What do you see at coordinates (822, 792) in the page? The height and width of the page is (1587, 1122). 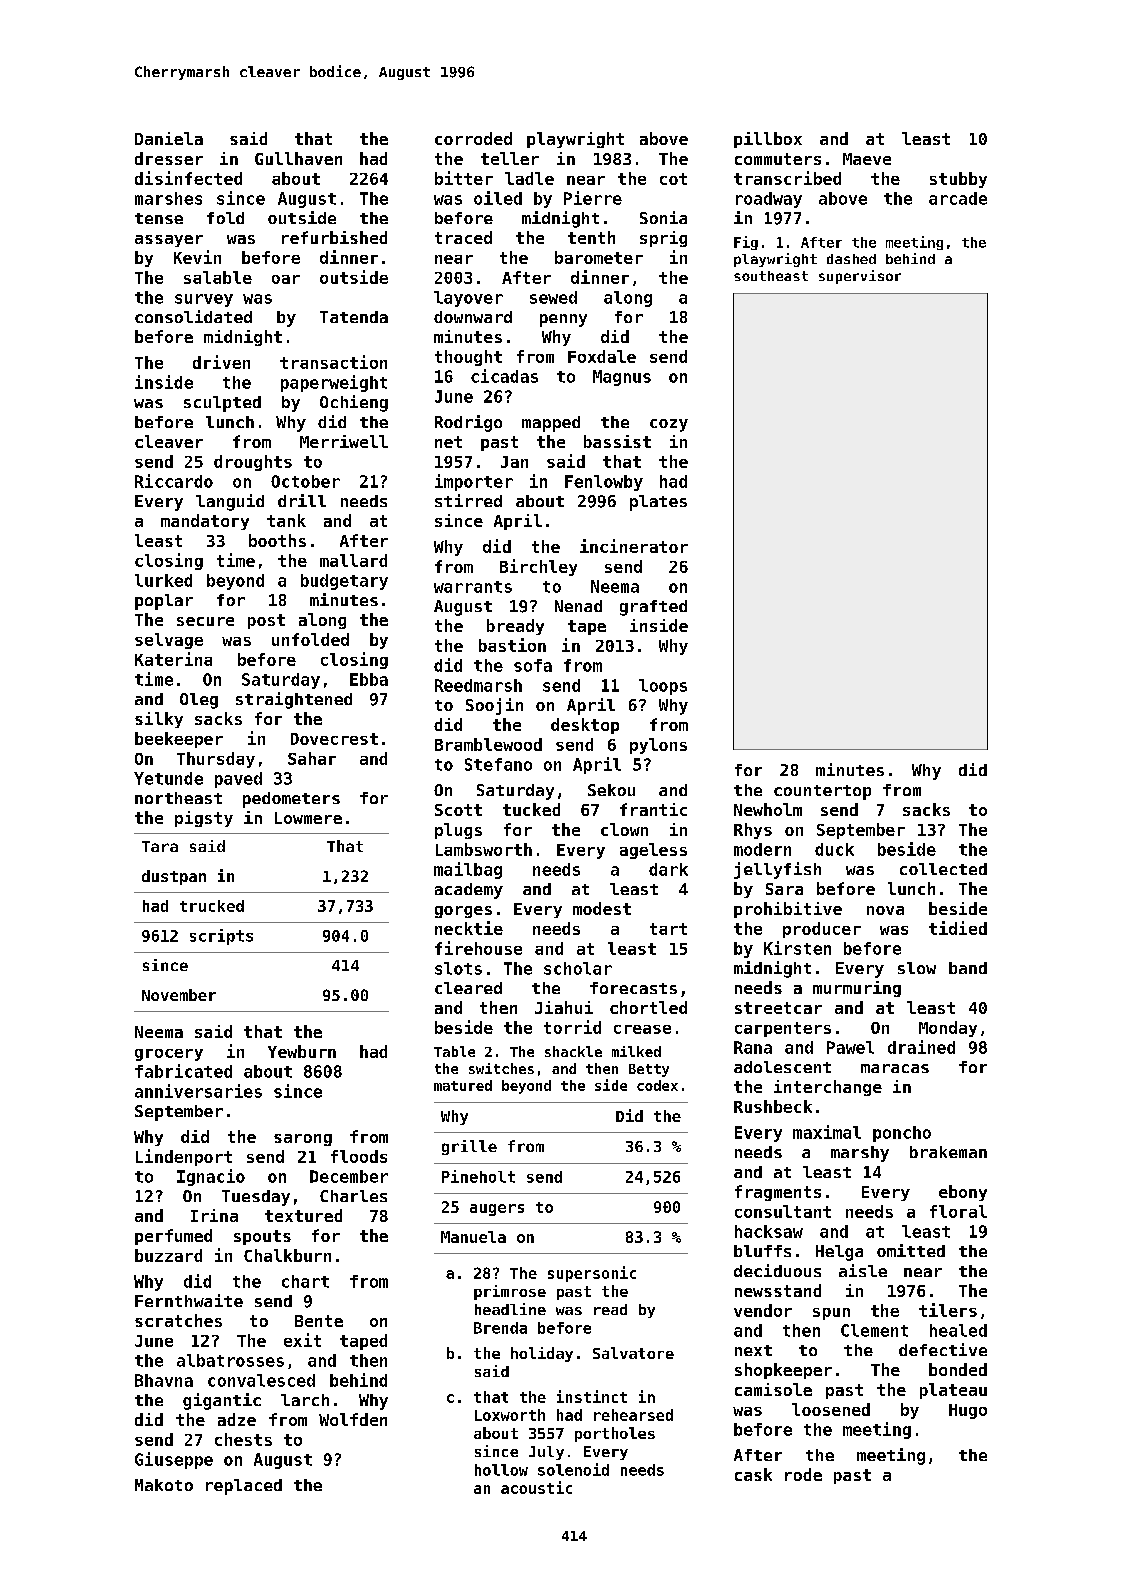 I see `countertop` at bounding box center [822, 792].
